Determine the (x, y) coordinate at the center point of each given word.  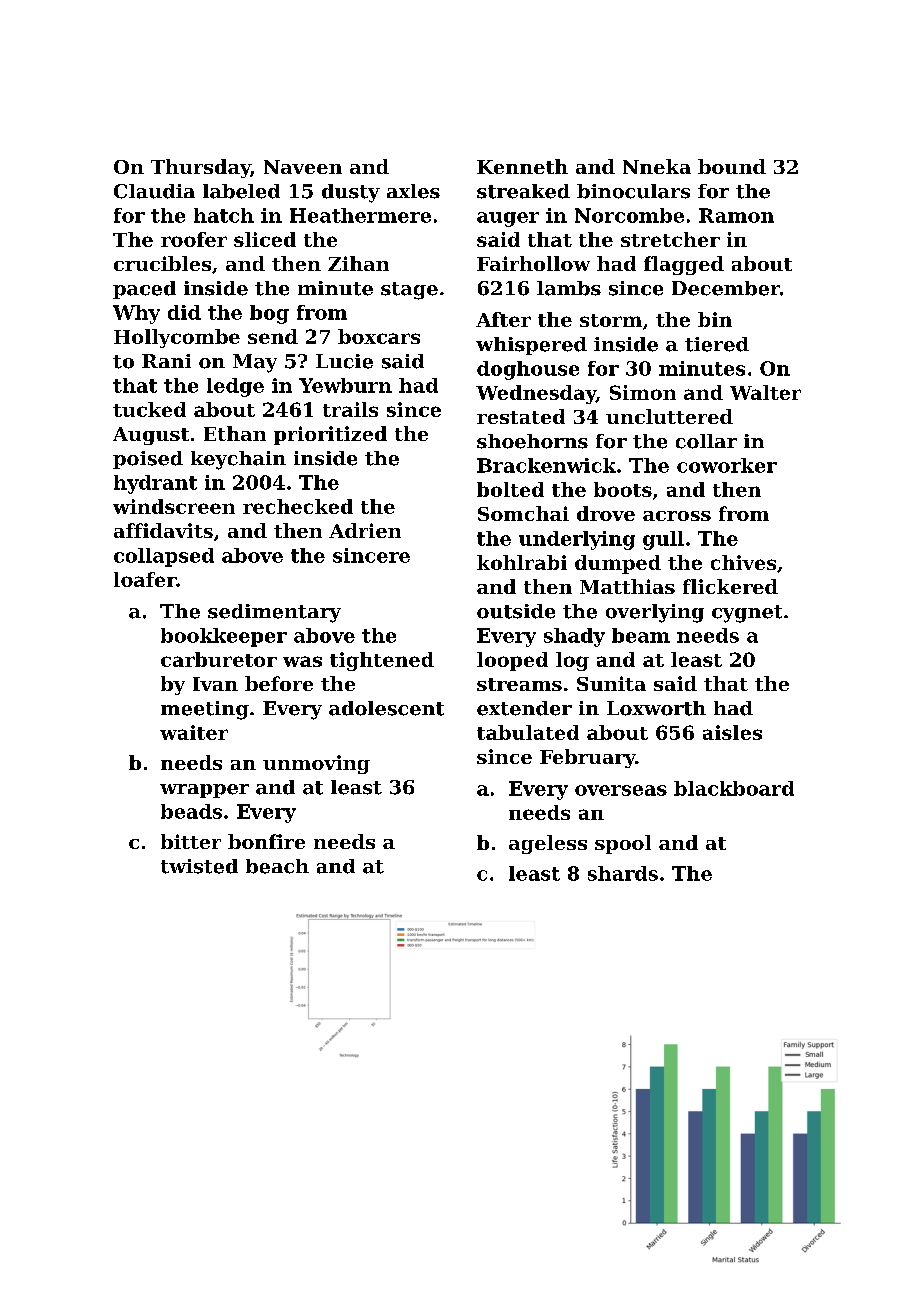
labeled (241, 191)
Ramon (736, 215)
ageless (548, 844)
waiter (194, 732)
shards (623, 873)
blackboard (734, 788)
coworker (727, 465)
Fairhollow (533, 263)
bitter (191, 841)
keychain (238, 460)
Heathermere (360, 215)
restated (521, 416)
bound (732, 166)
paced (144, 290)
